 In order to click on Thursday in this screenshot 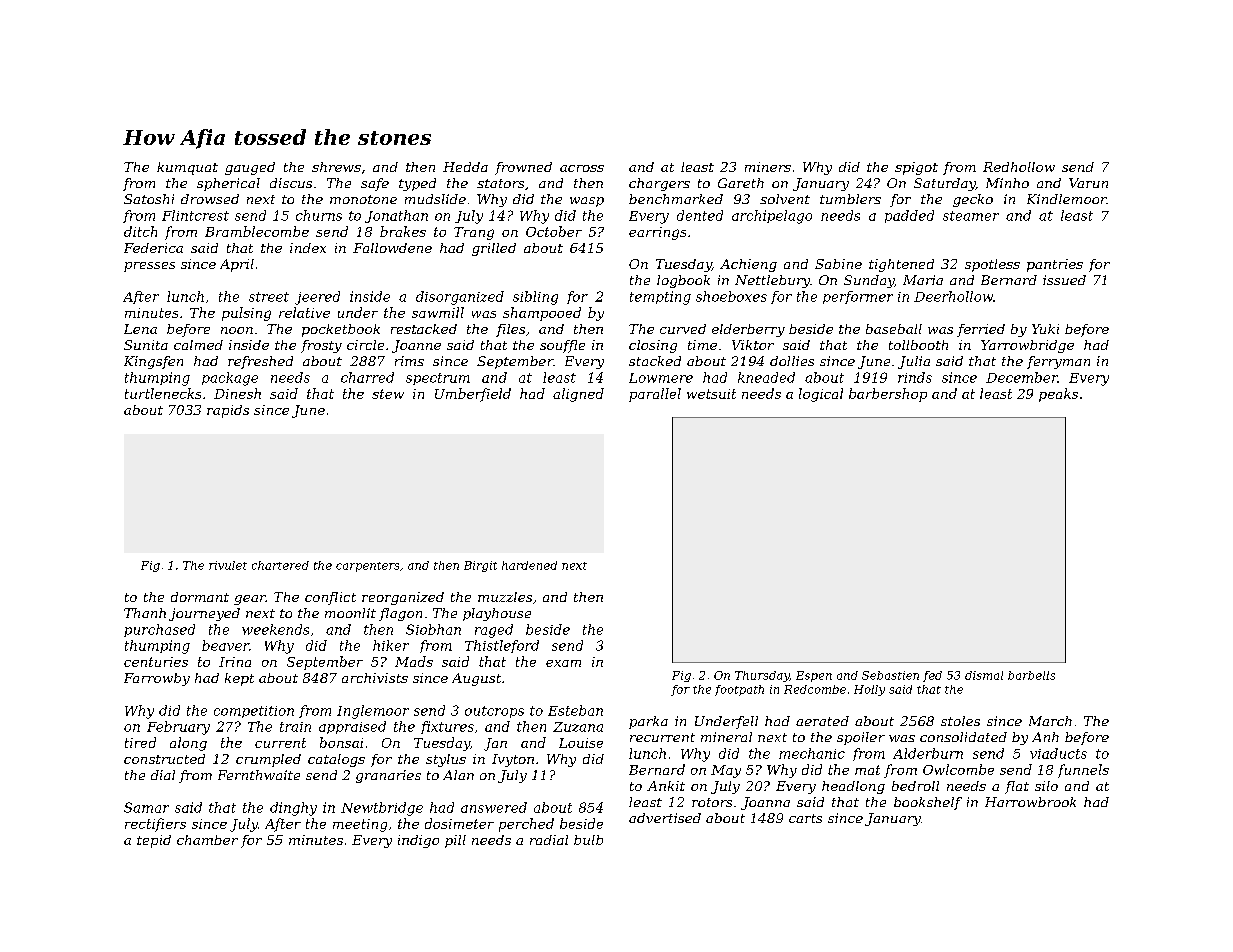, I will do `click(762, 676)`.
